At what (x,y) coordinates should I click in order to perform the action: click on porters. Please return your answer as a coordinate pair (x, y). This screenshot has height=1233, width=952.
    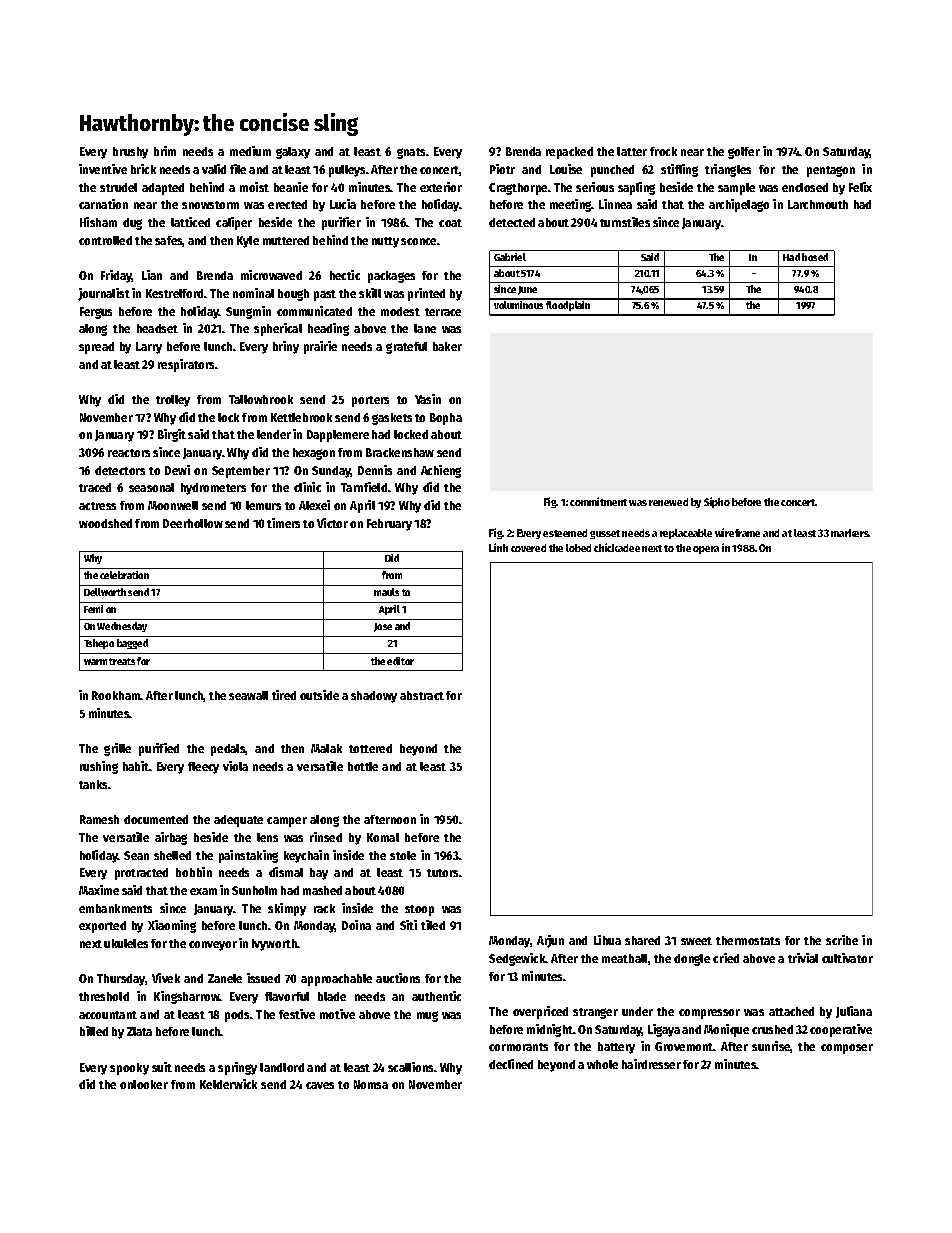
    Looking at the image, I should click on (370, 401).
